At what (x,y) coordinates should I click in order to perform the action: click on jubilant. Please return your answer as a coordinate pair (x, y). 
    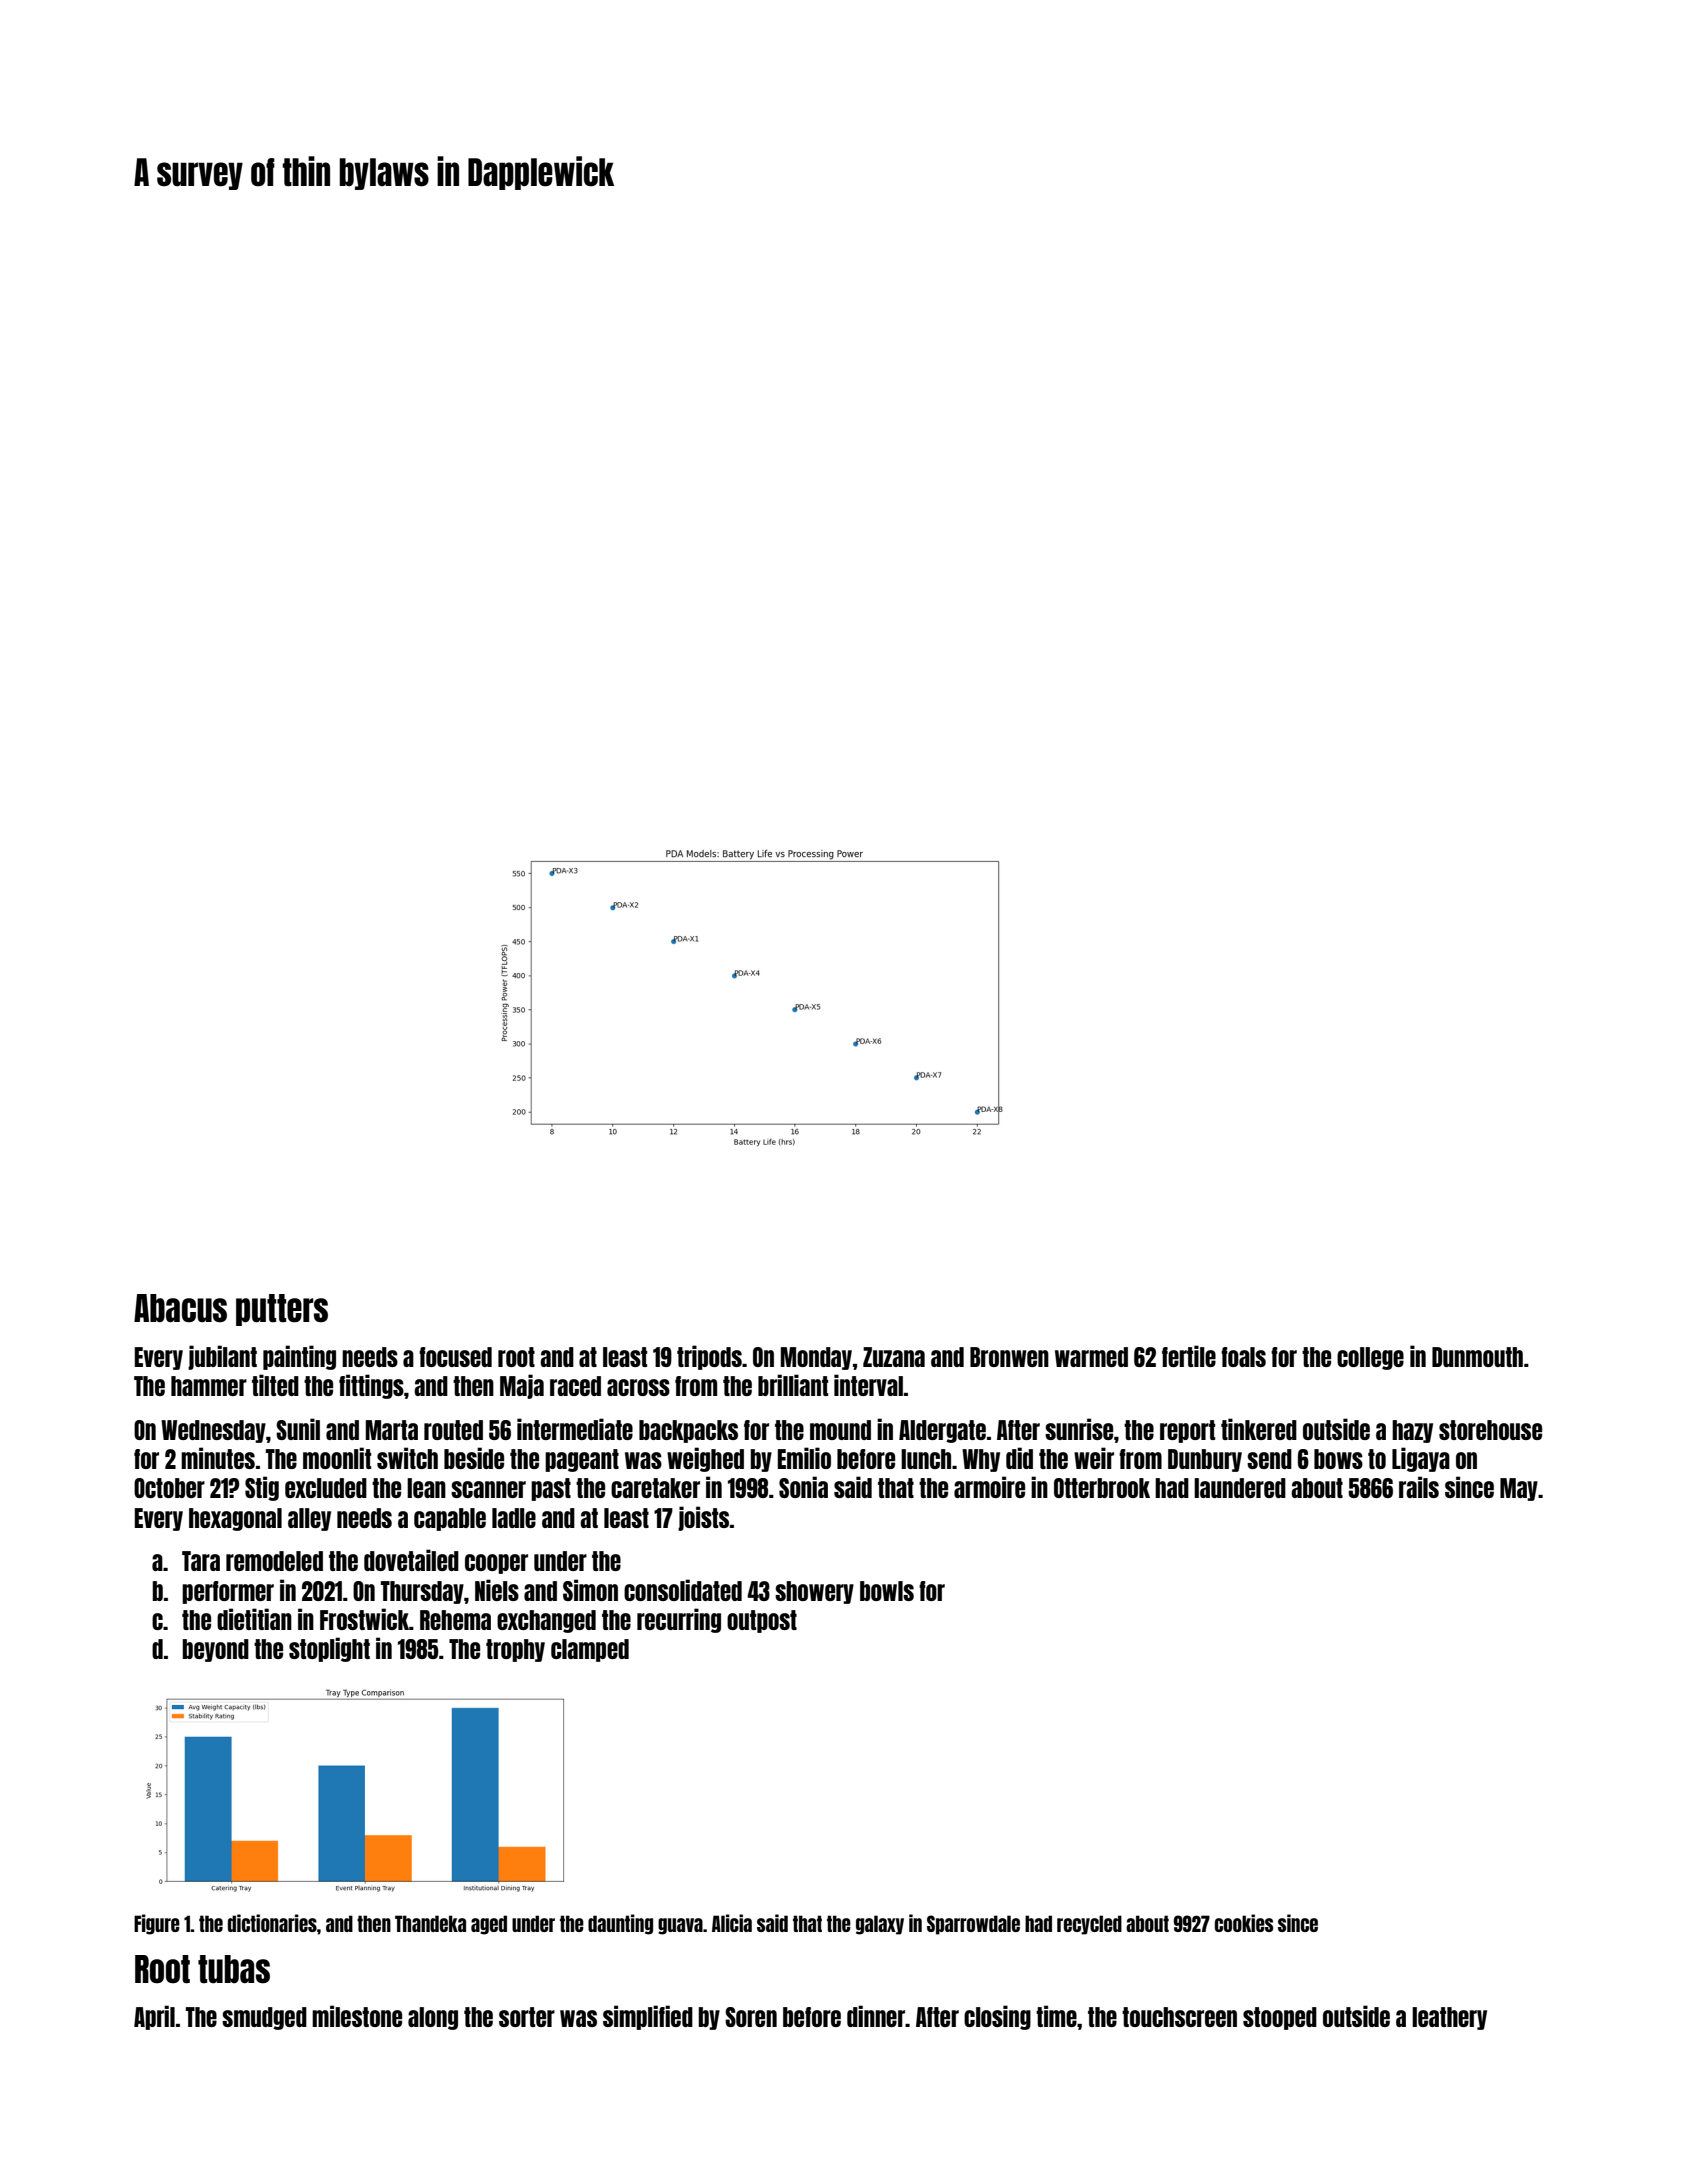
    Looking at the image, I should click on (222, 1357).
